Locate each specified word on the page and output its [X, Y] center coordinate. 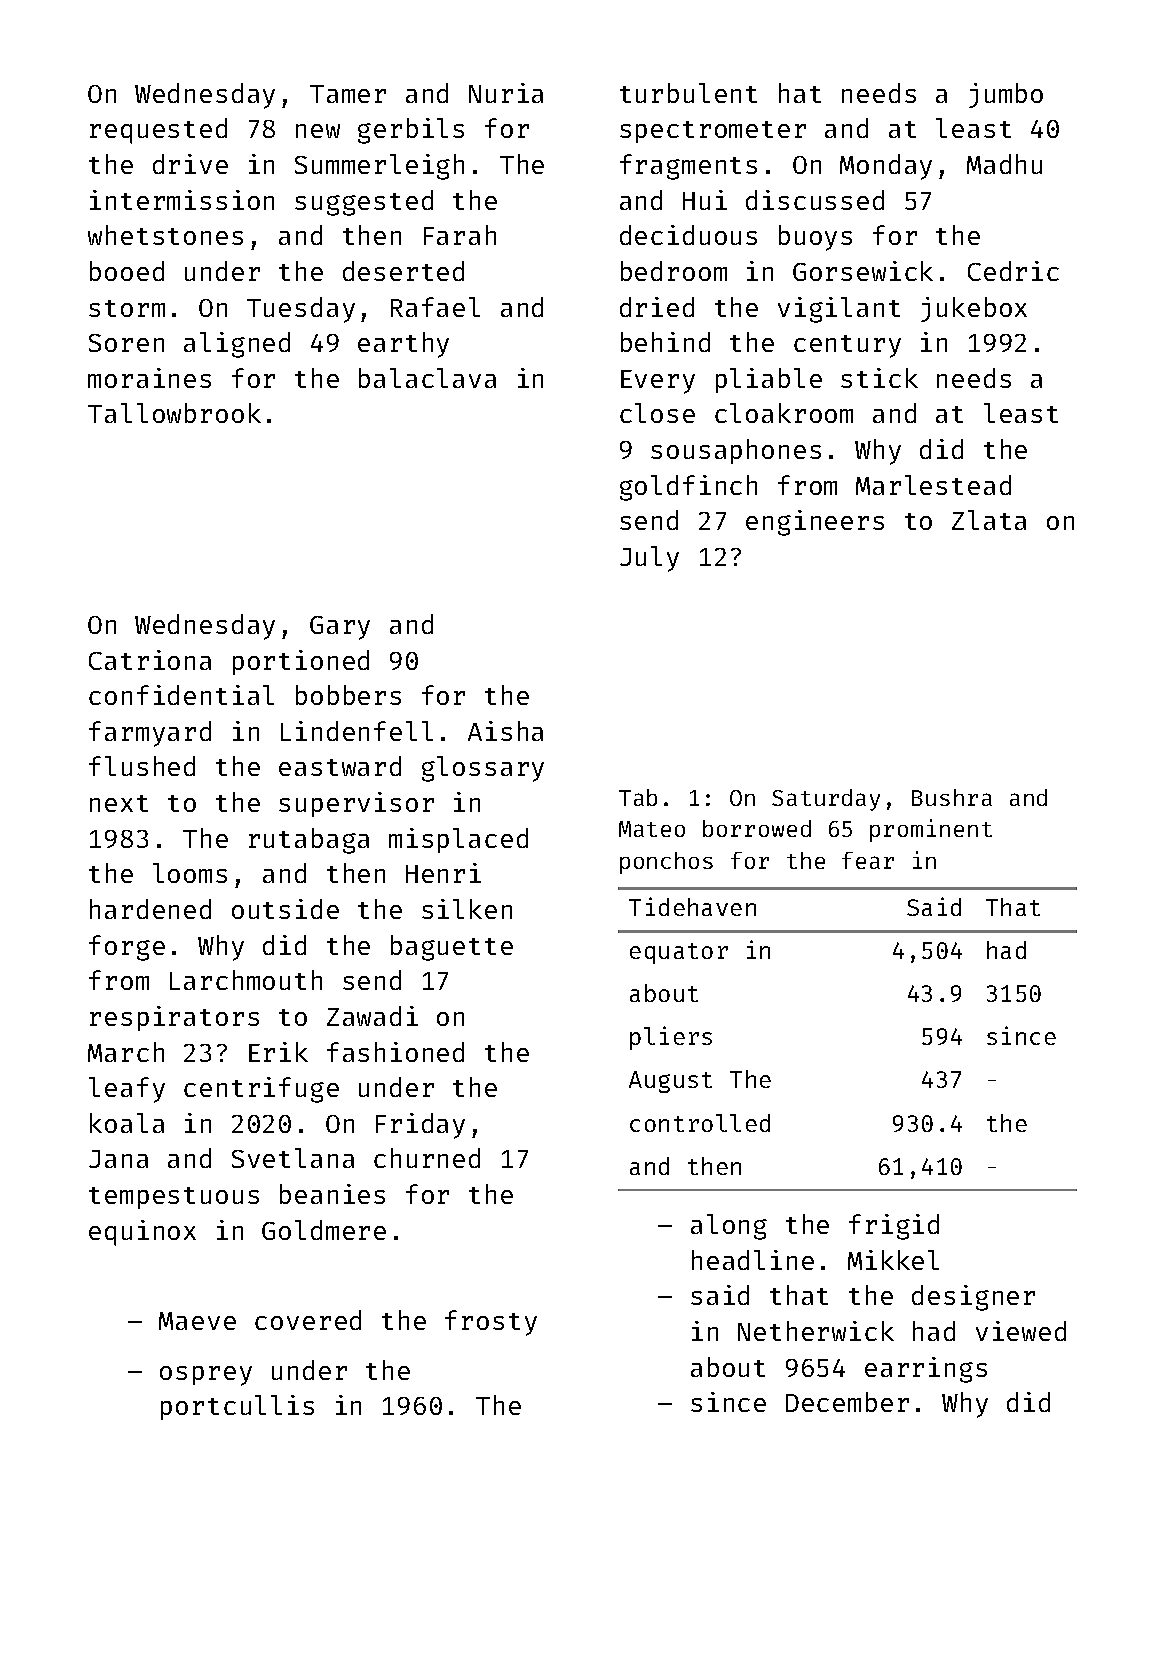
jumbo [1006, 95]
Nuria [506, 93]
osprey [206, 1376]
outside [285, 909]
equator [679, 953]
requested [158, 131]
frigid [894, 1227]
